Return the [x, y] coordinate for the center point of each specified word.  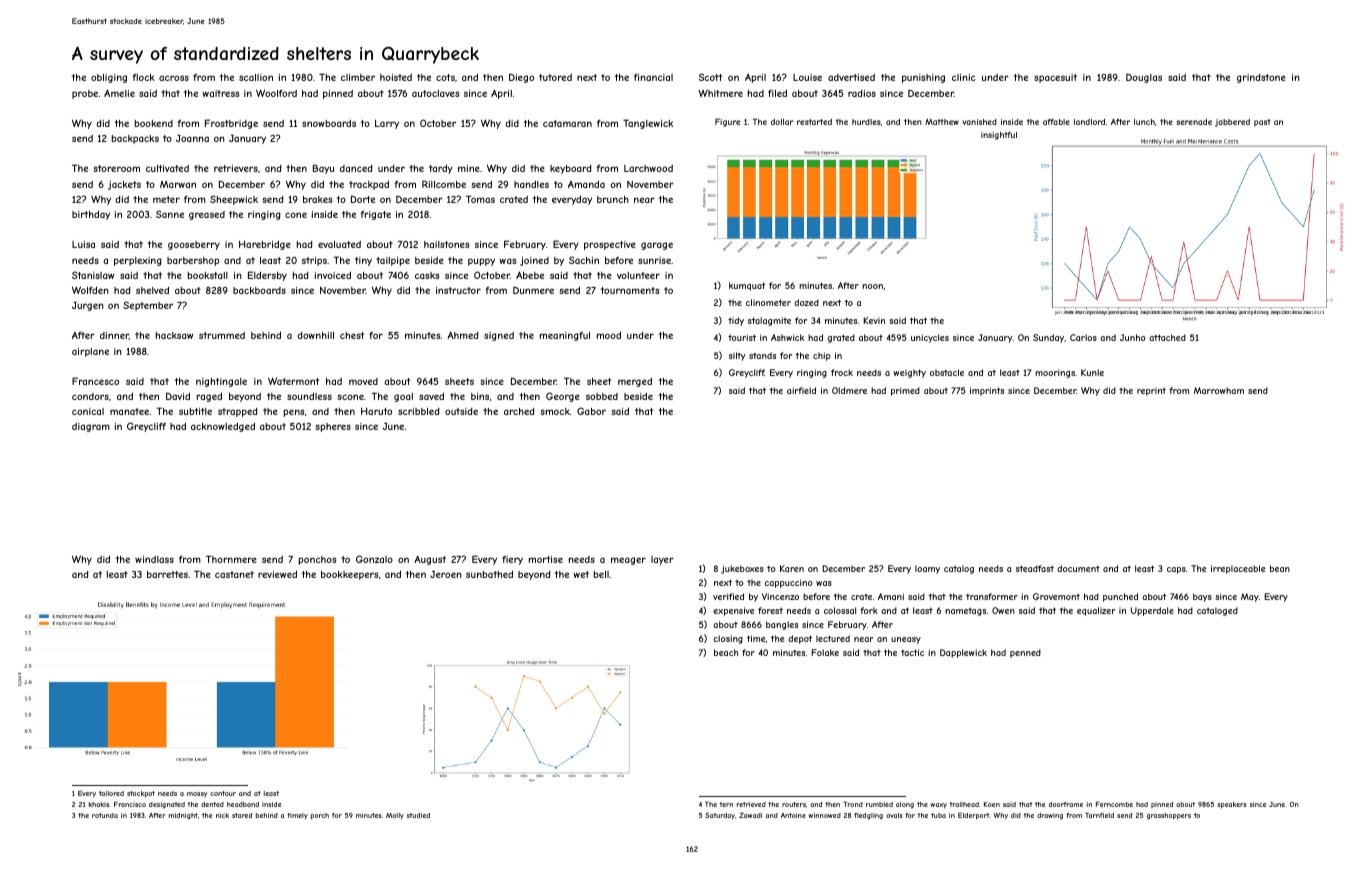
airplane [90, 352]
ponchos [317, 560]
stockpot [141, 794]
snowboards [329, 123]
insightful [999, 136]
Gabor [591, 411]
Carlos [1083, 337]
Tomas [480, 199]
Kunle [1092, 372]
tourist [742, 337]
